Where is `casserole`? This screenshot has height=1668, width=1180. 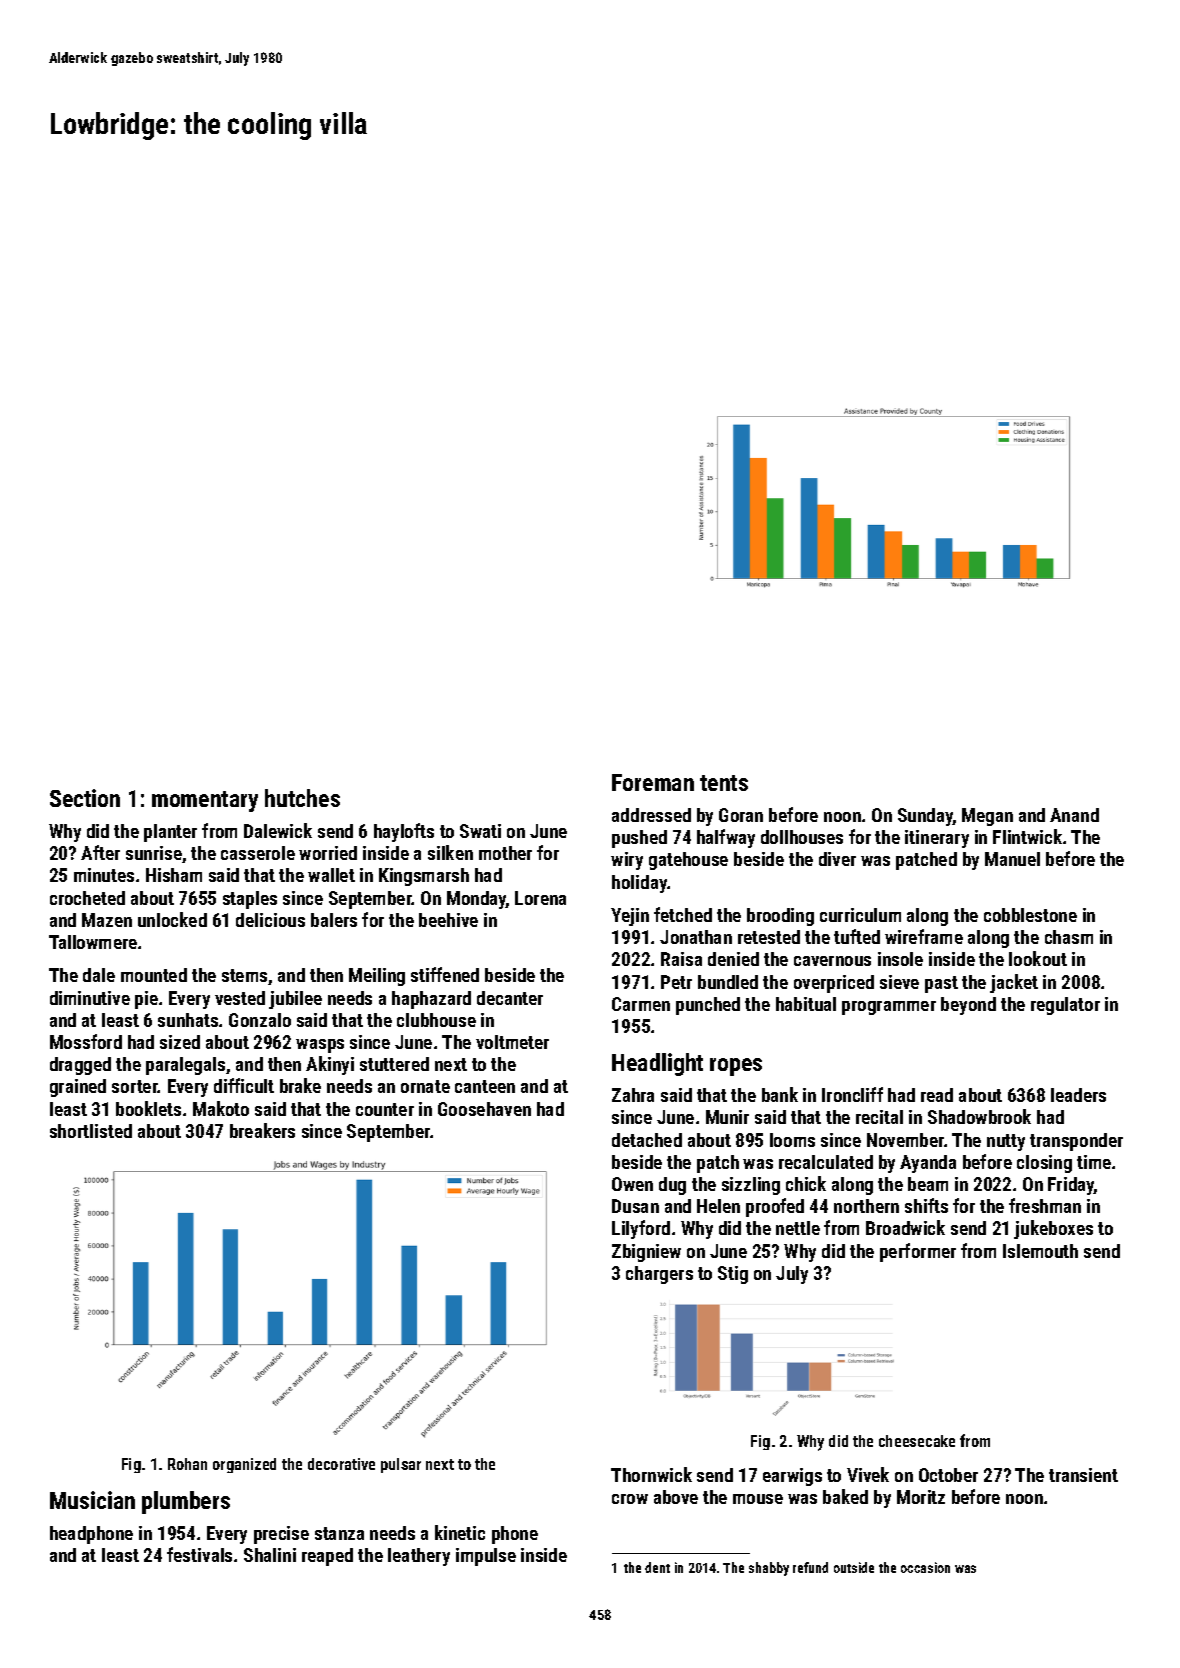 casserole is located at coordinates (258, 853).
